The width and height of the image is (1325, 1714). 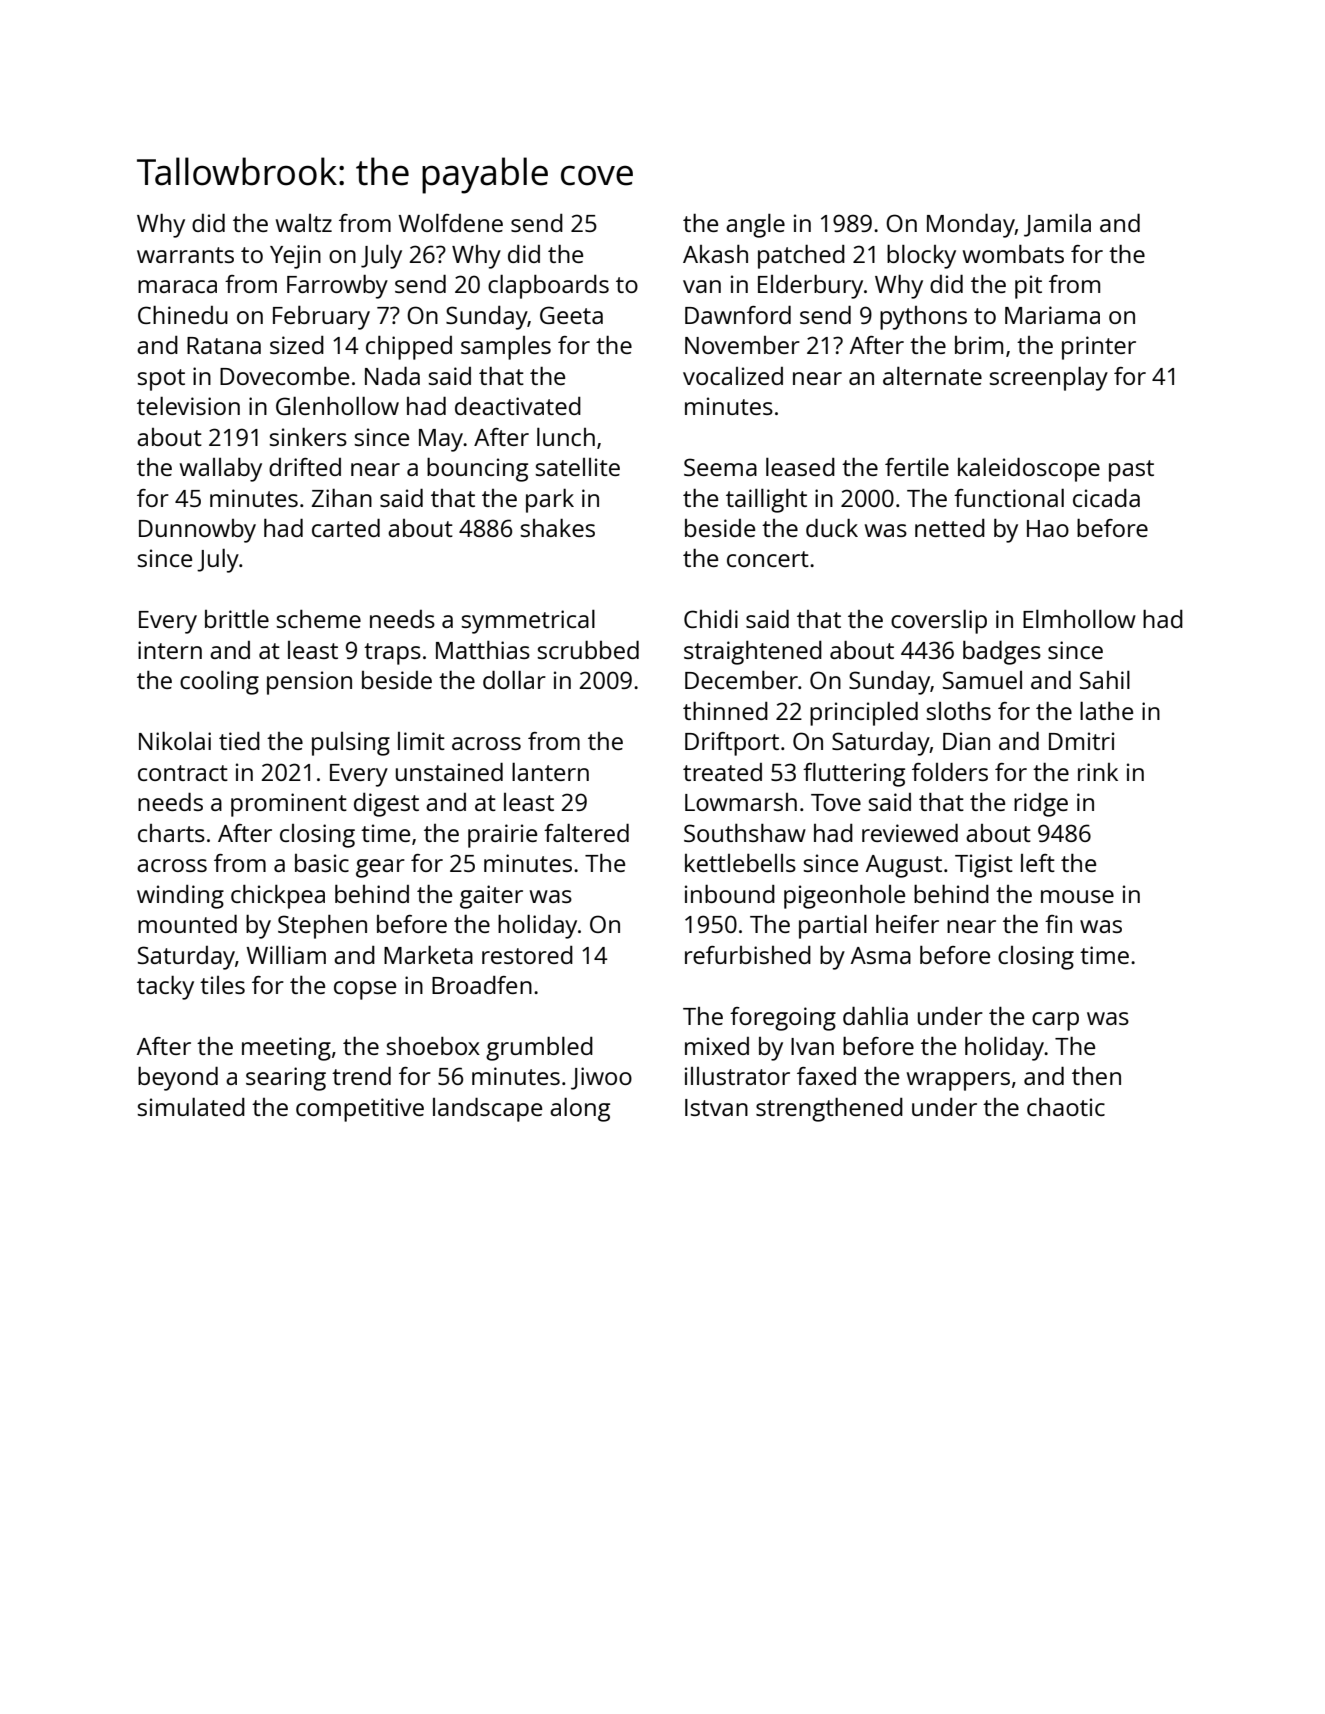 What do you see at coordinates (1057, 225) in the image?
I see `Jamila` at bounding box center [1057, 225].
